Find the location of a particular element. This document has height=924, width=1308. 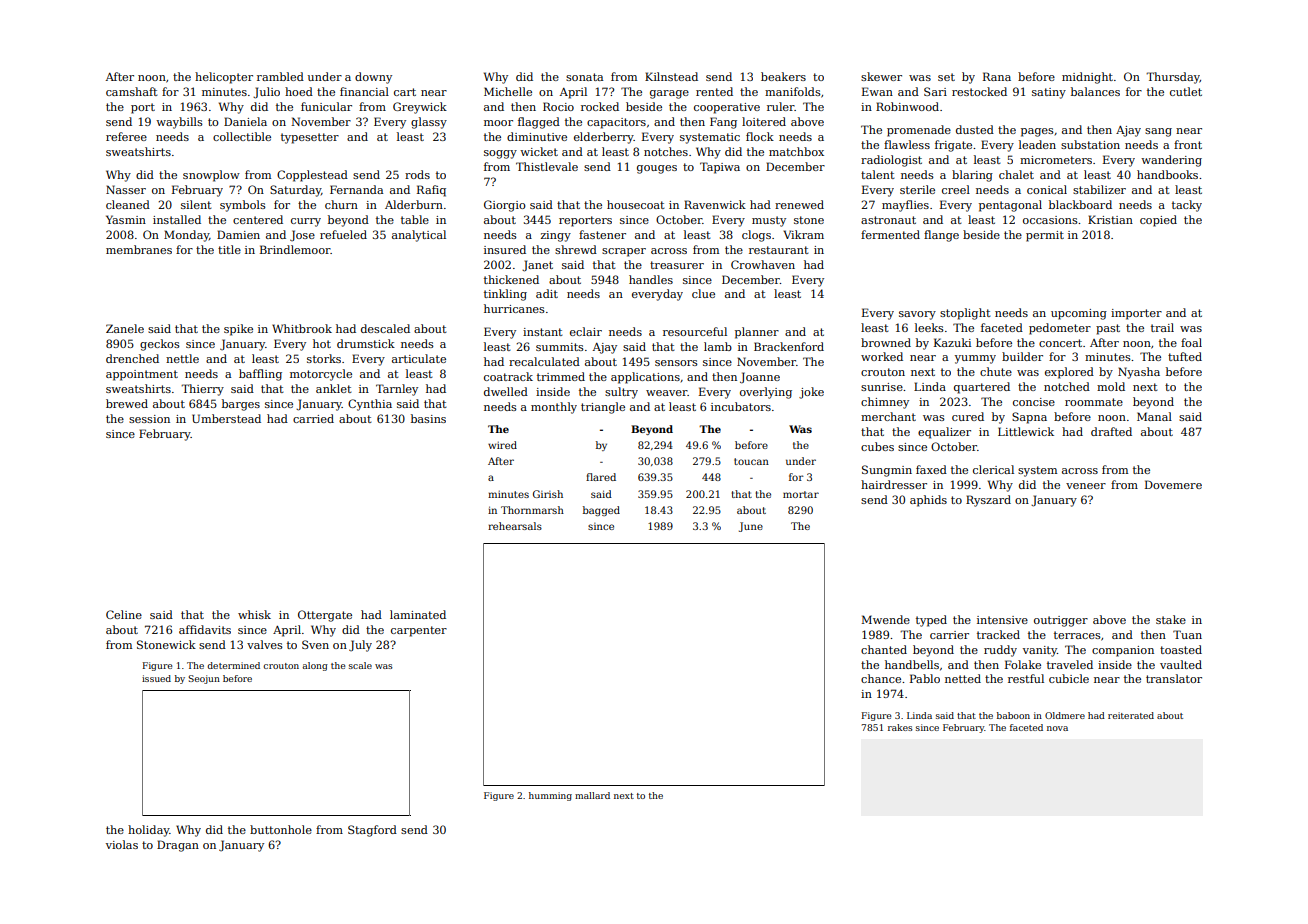

Dovemere is located at coordinates (1173, 484).
